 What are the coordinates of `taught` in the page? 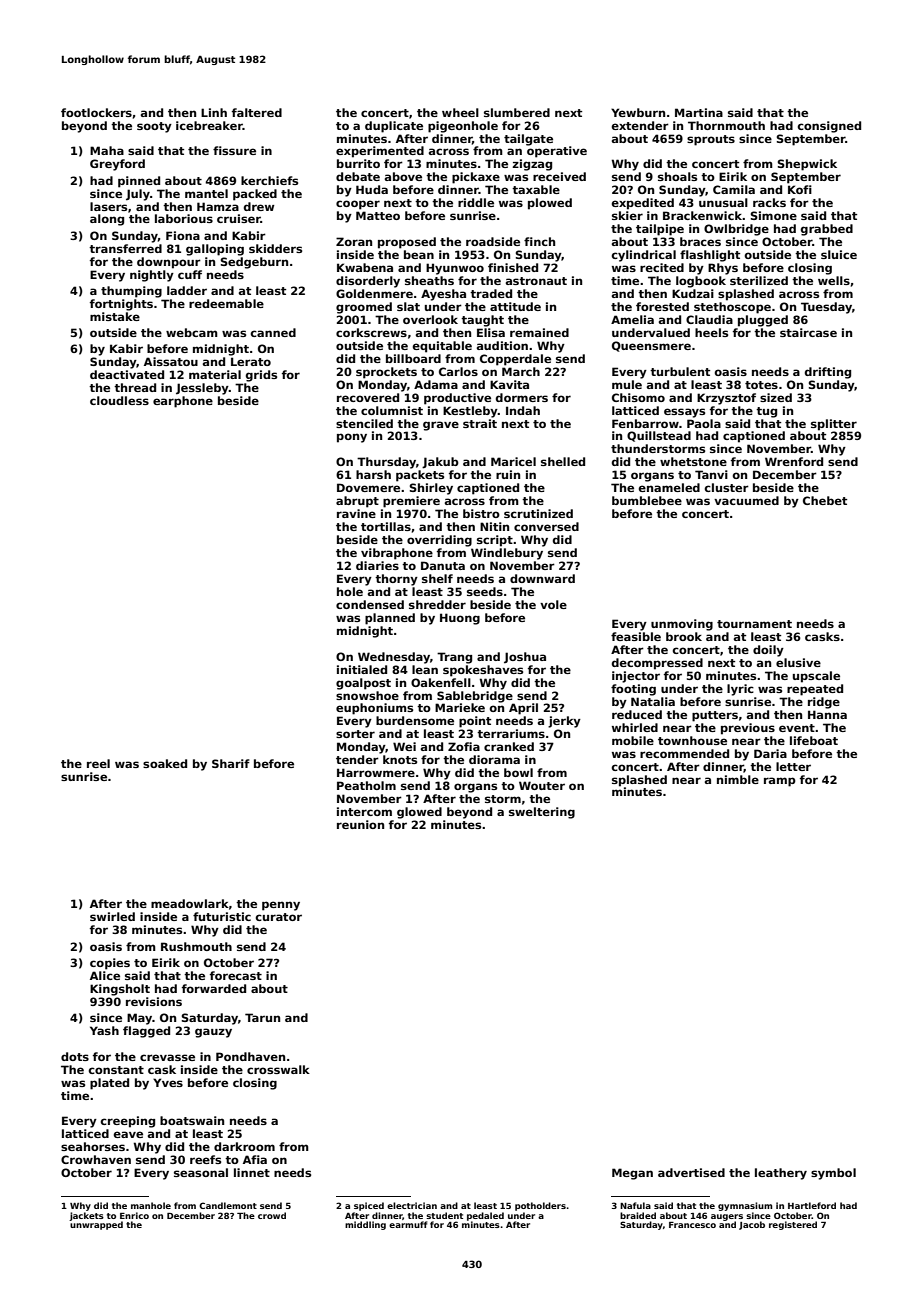 It's located at (482, 321).
